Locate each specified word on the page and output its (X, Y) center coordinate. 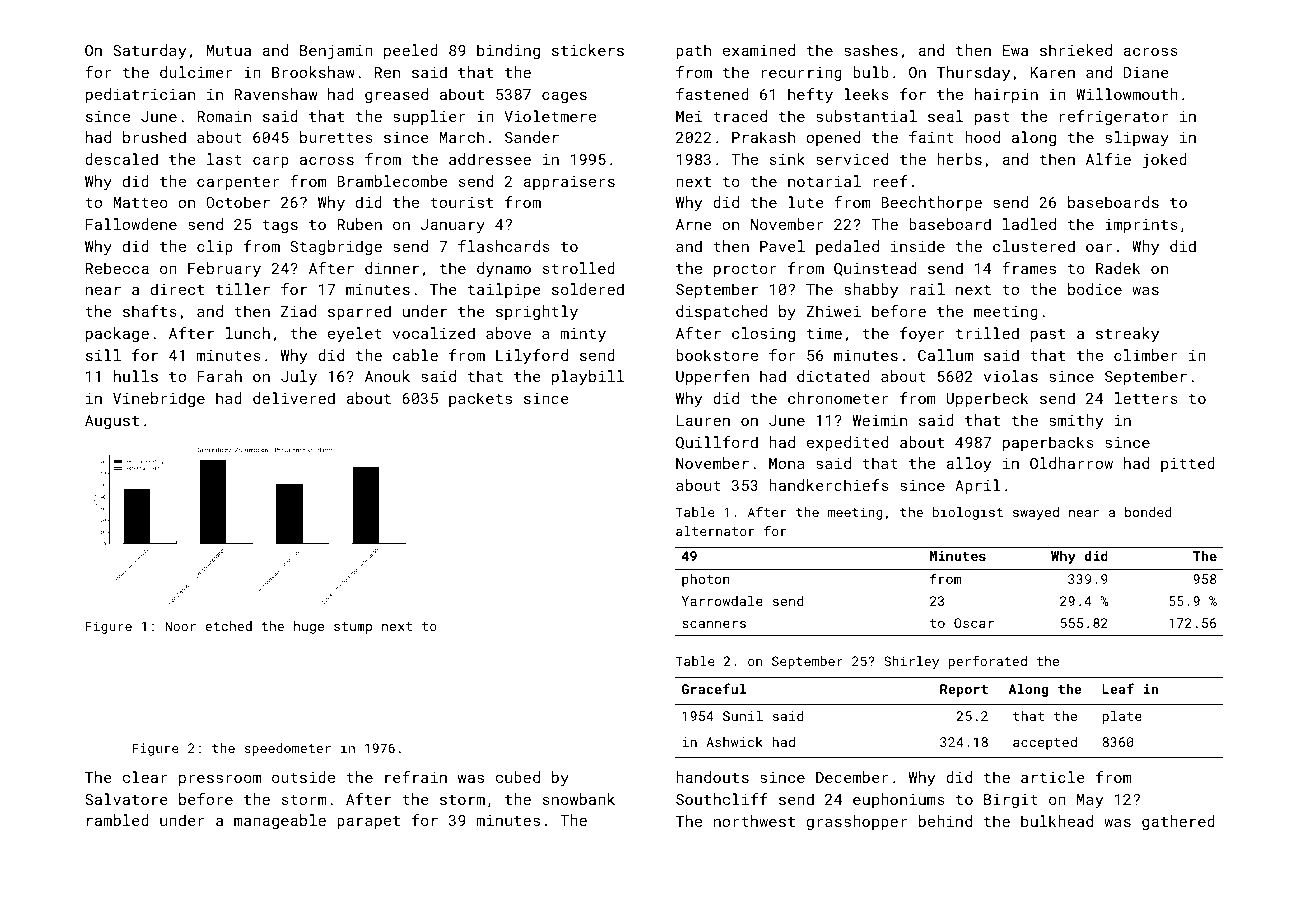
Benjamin (336, 52)
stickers (588, 50)
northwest (754, 821)
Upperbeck (987, 399)
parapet (368, 822)
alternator (715, 531)
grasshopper (857, 822)
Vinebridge (159, 399)
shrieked (1076, 50)
